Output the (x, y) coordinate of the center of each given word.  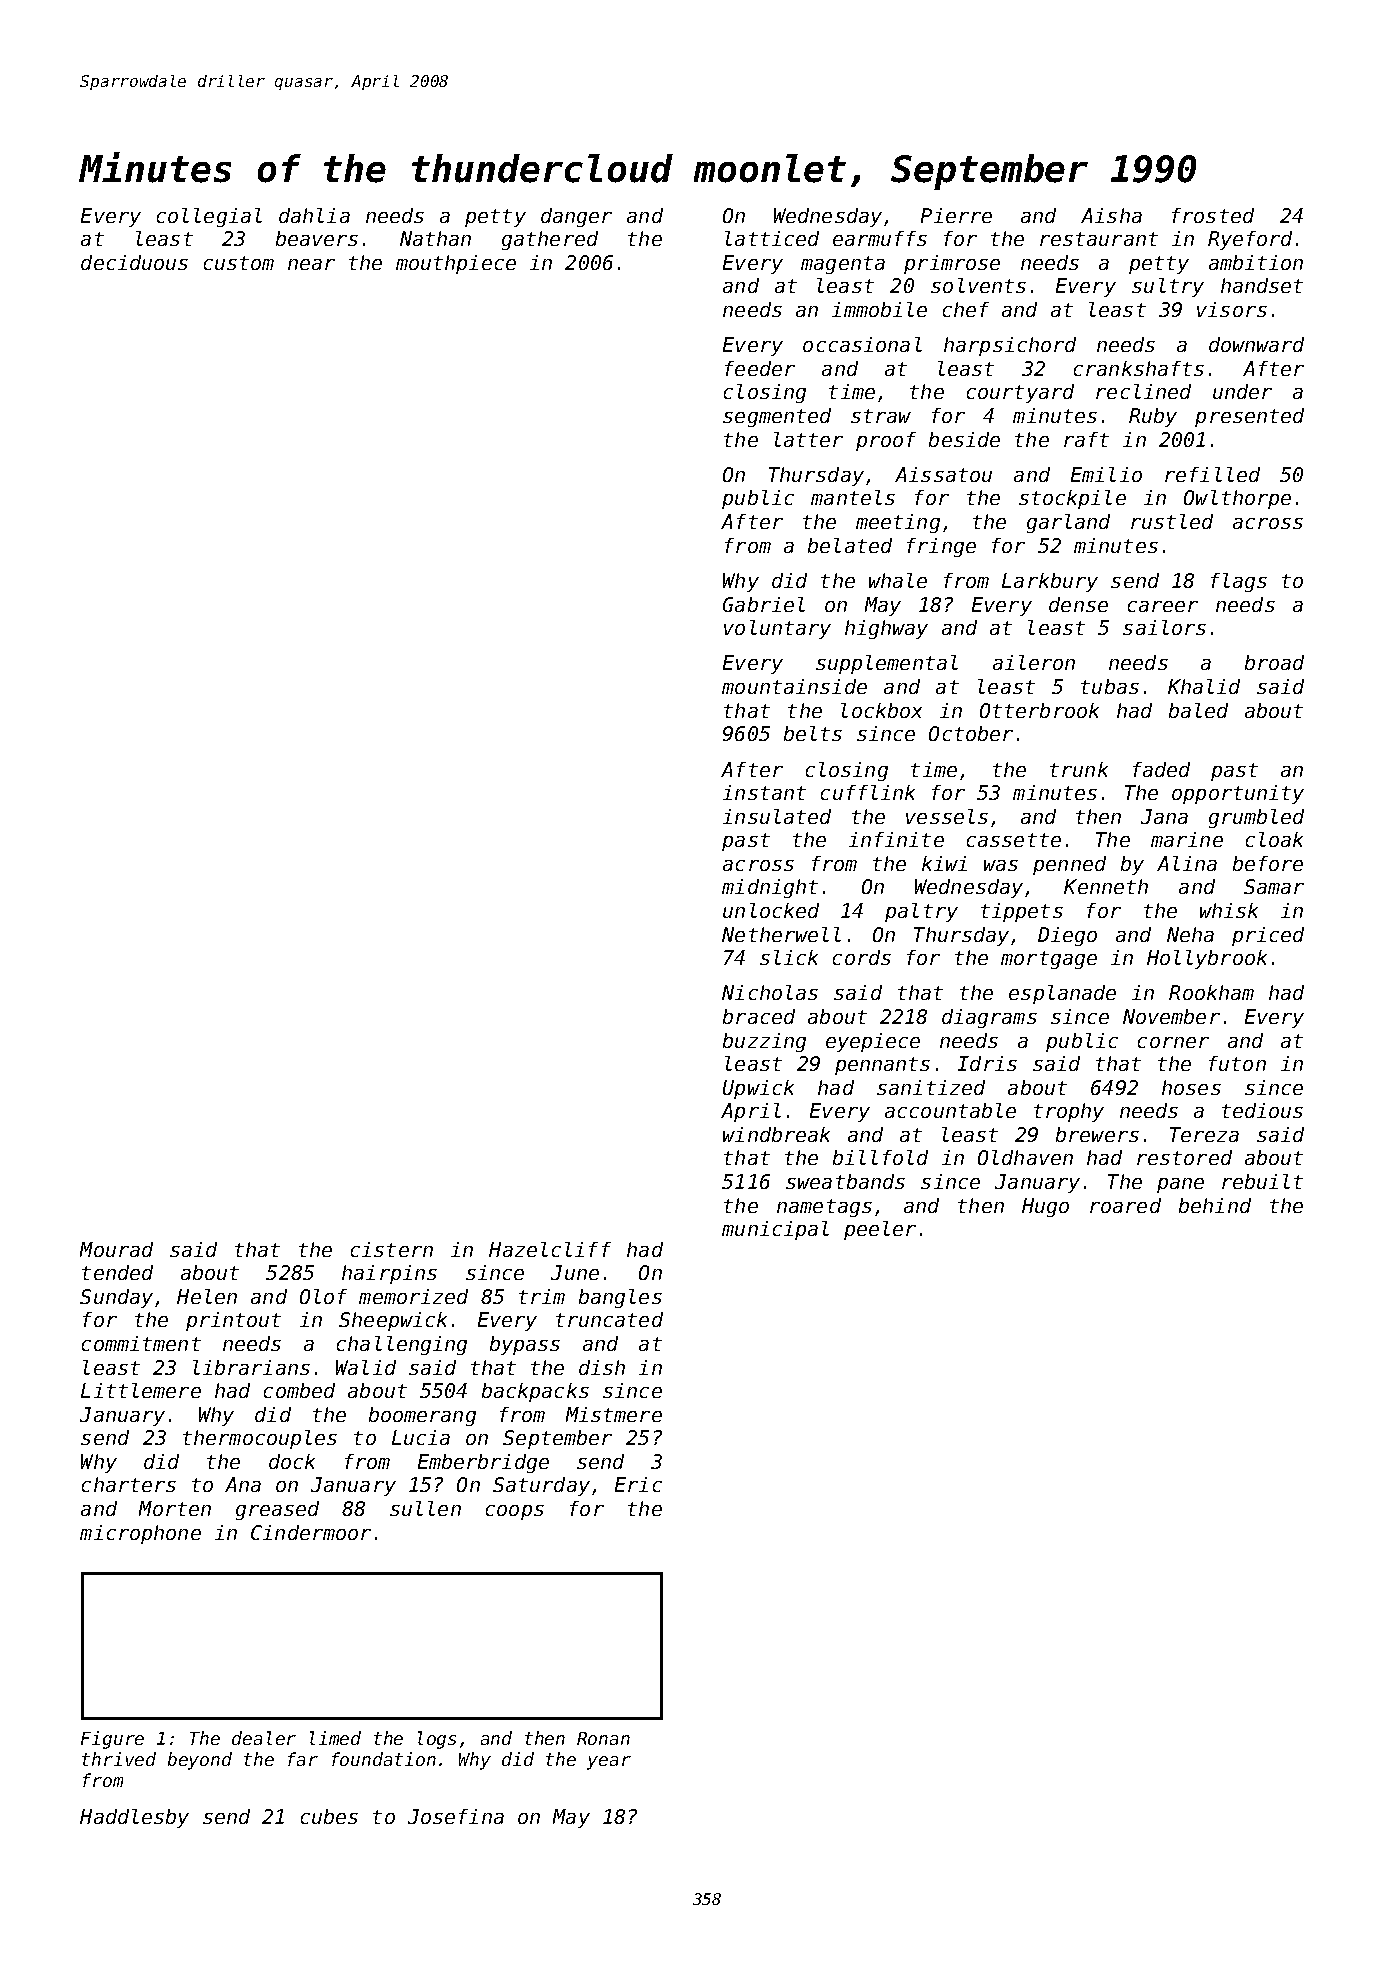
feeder (760, 368)
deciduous (134, 262)
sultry (1168, 287)
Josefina (456, 1816)
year (609, 1763)
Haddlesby (134, 1818)
